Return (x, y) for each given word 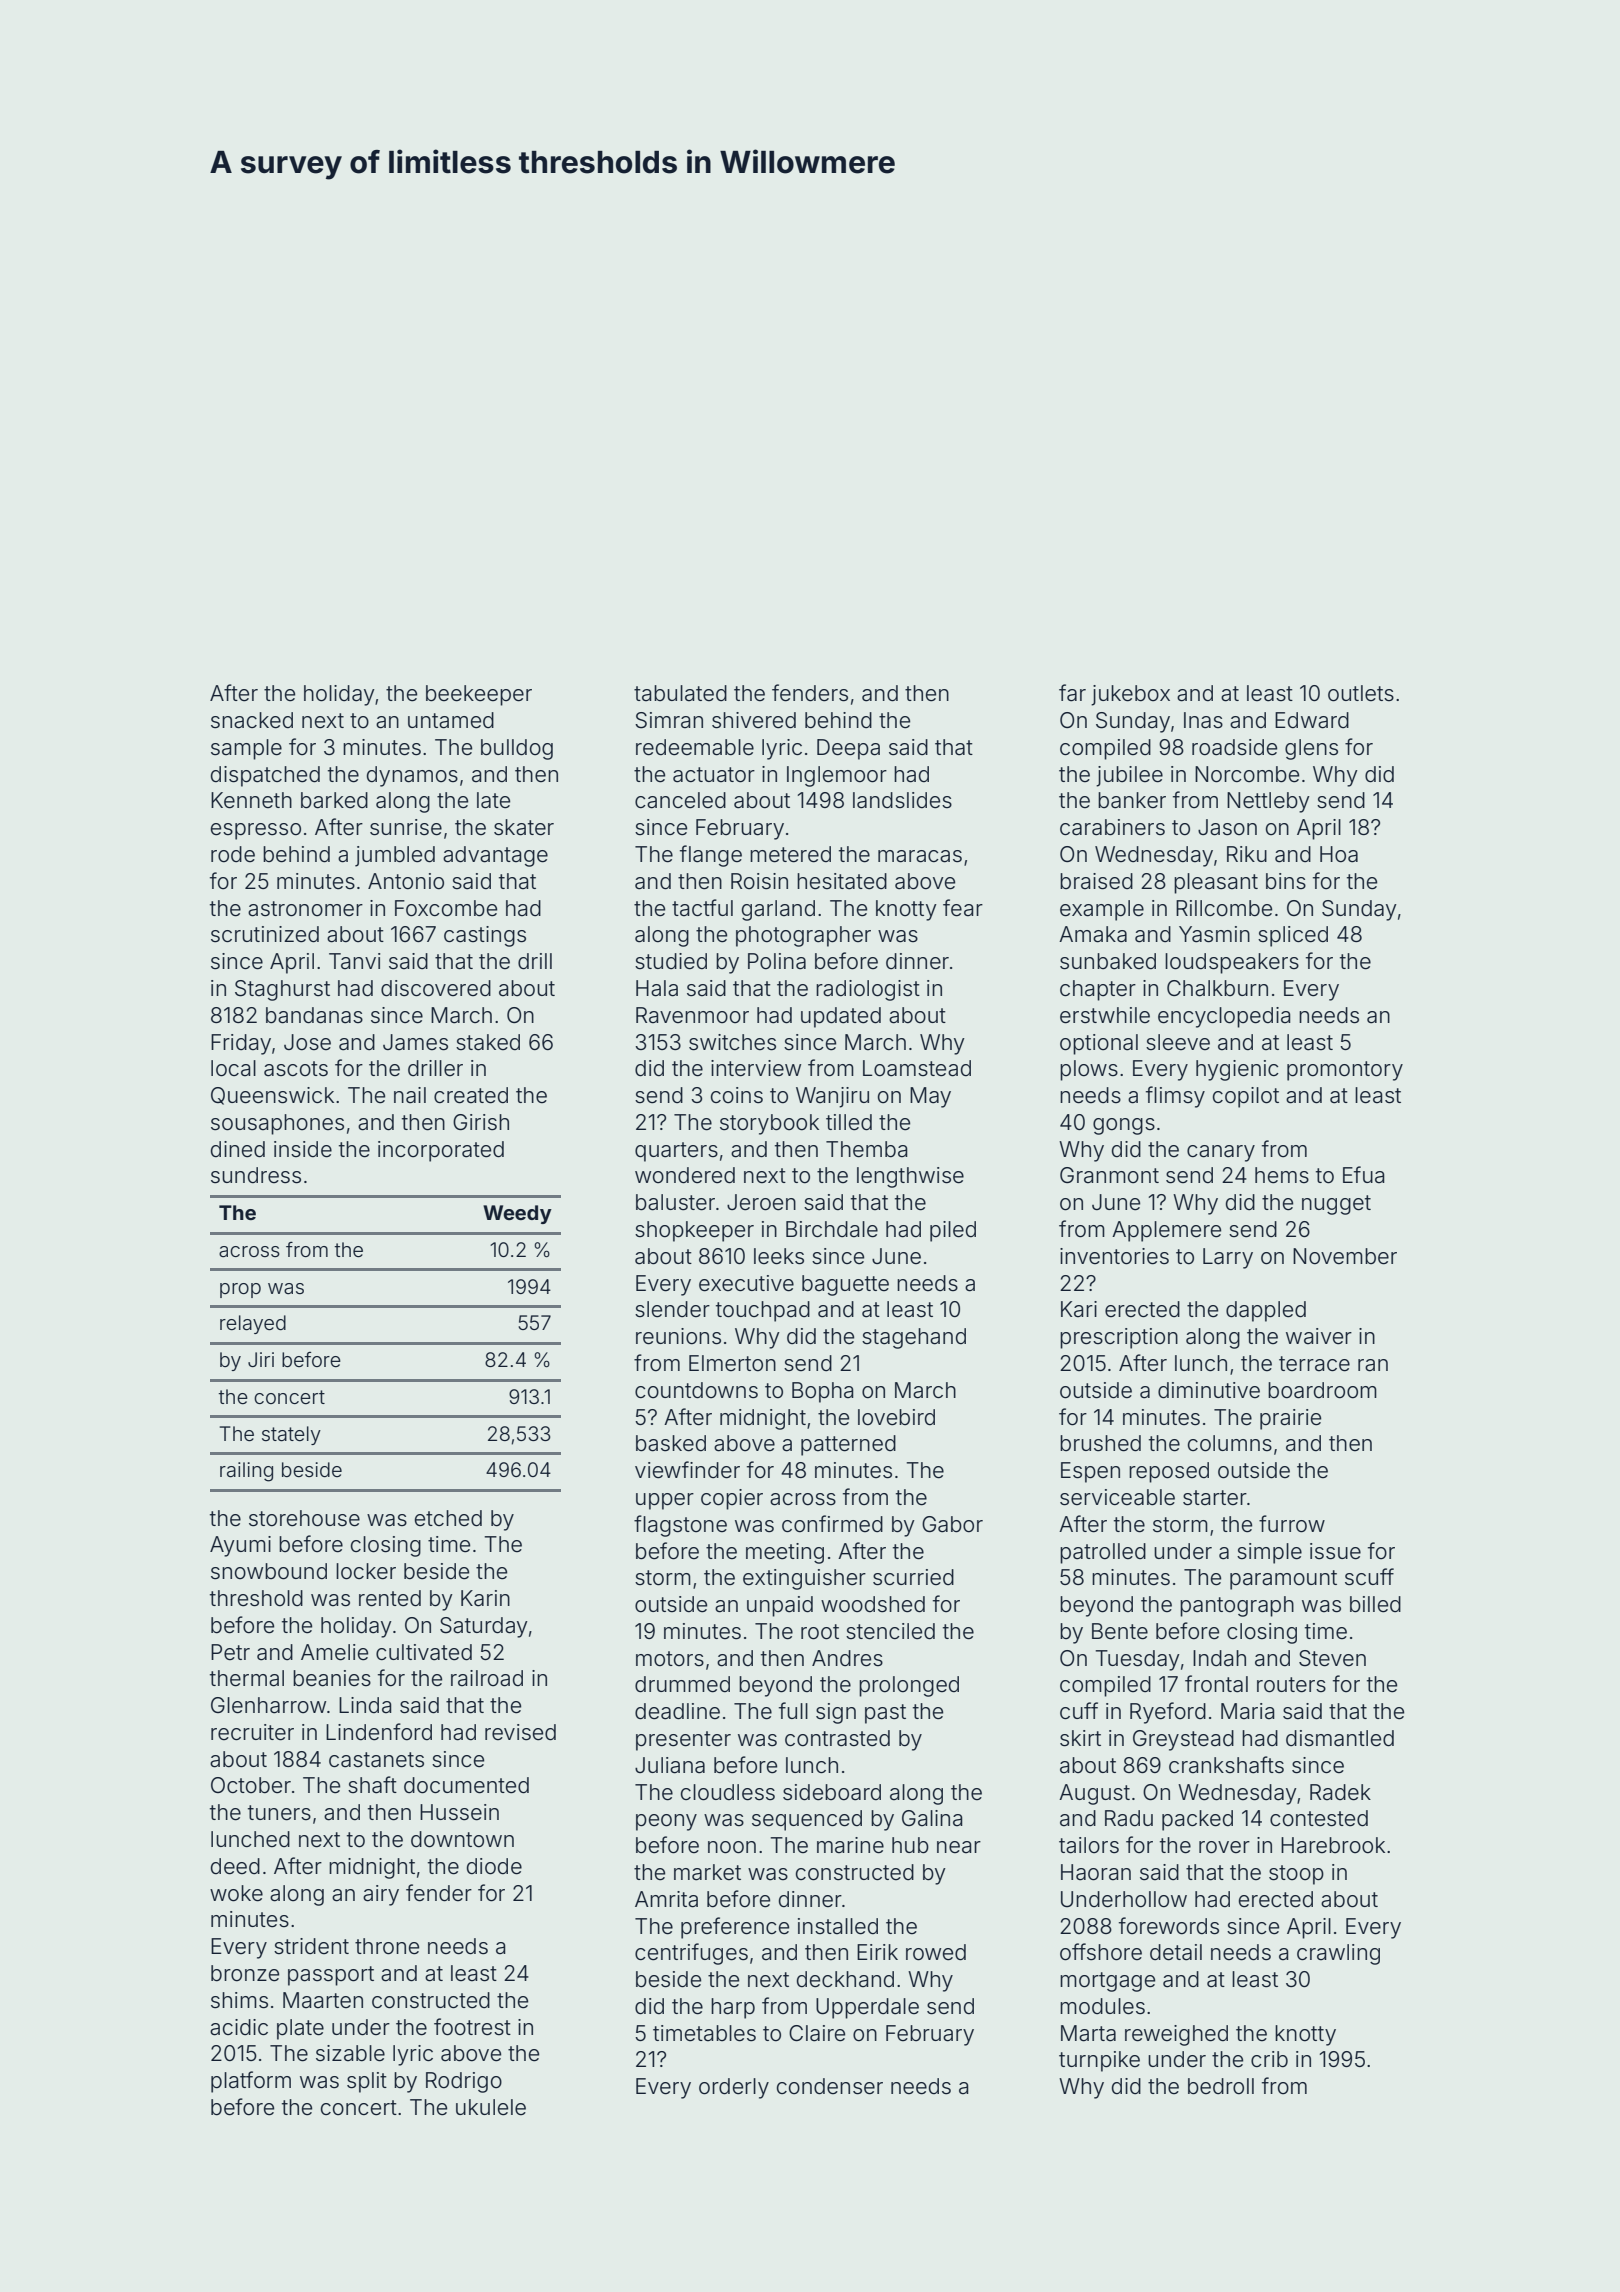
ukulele (491, 2107)
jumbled (395, 856)
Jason (1227, 827)
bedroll (1221, 2086)
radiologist (868, 990)
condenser (830, 2086)
